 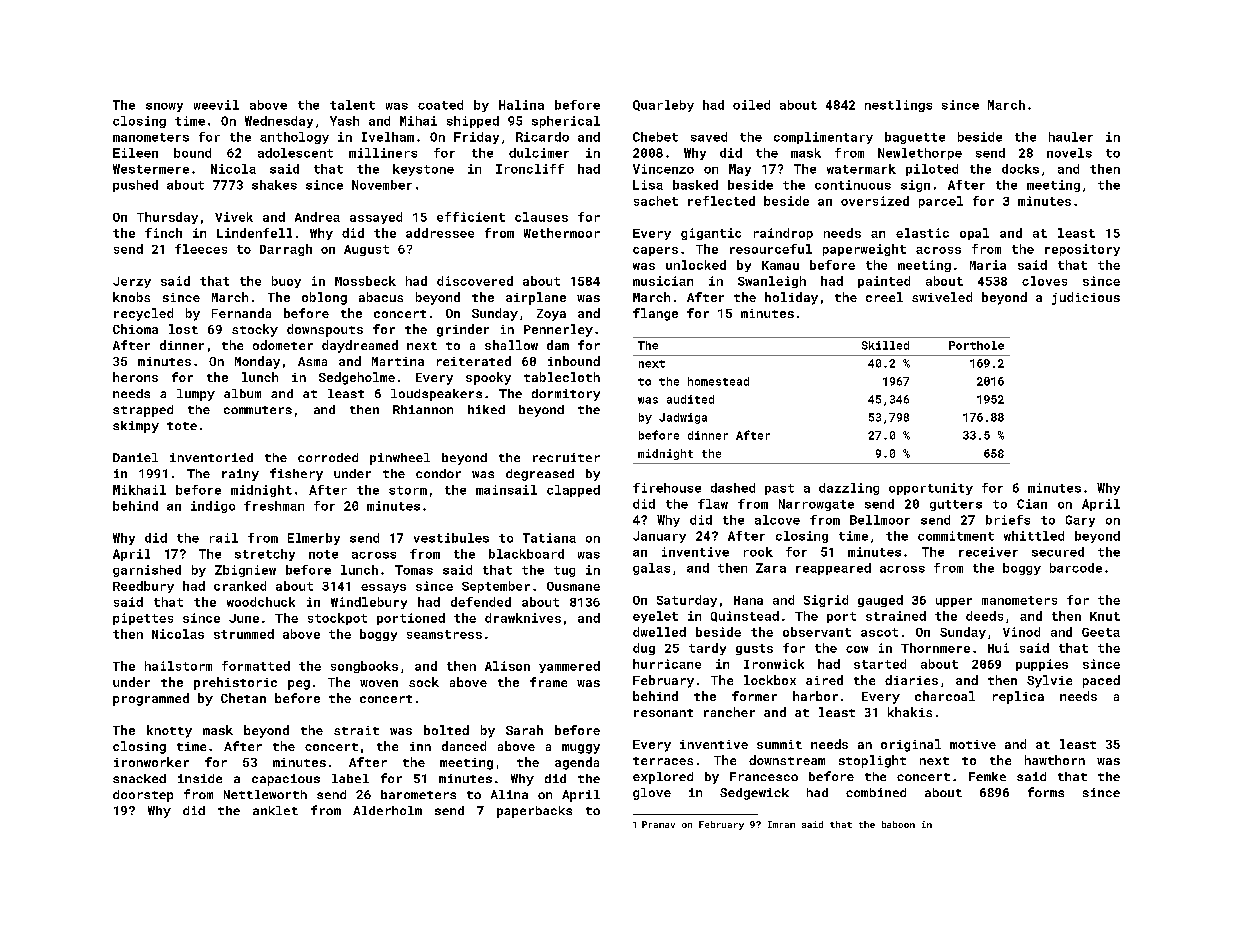 What do you see at coordinates (898, 106) in the image?
I see `nestlings` at bounding box center [898, 106].
